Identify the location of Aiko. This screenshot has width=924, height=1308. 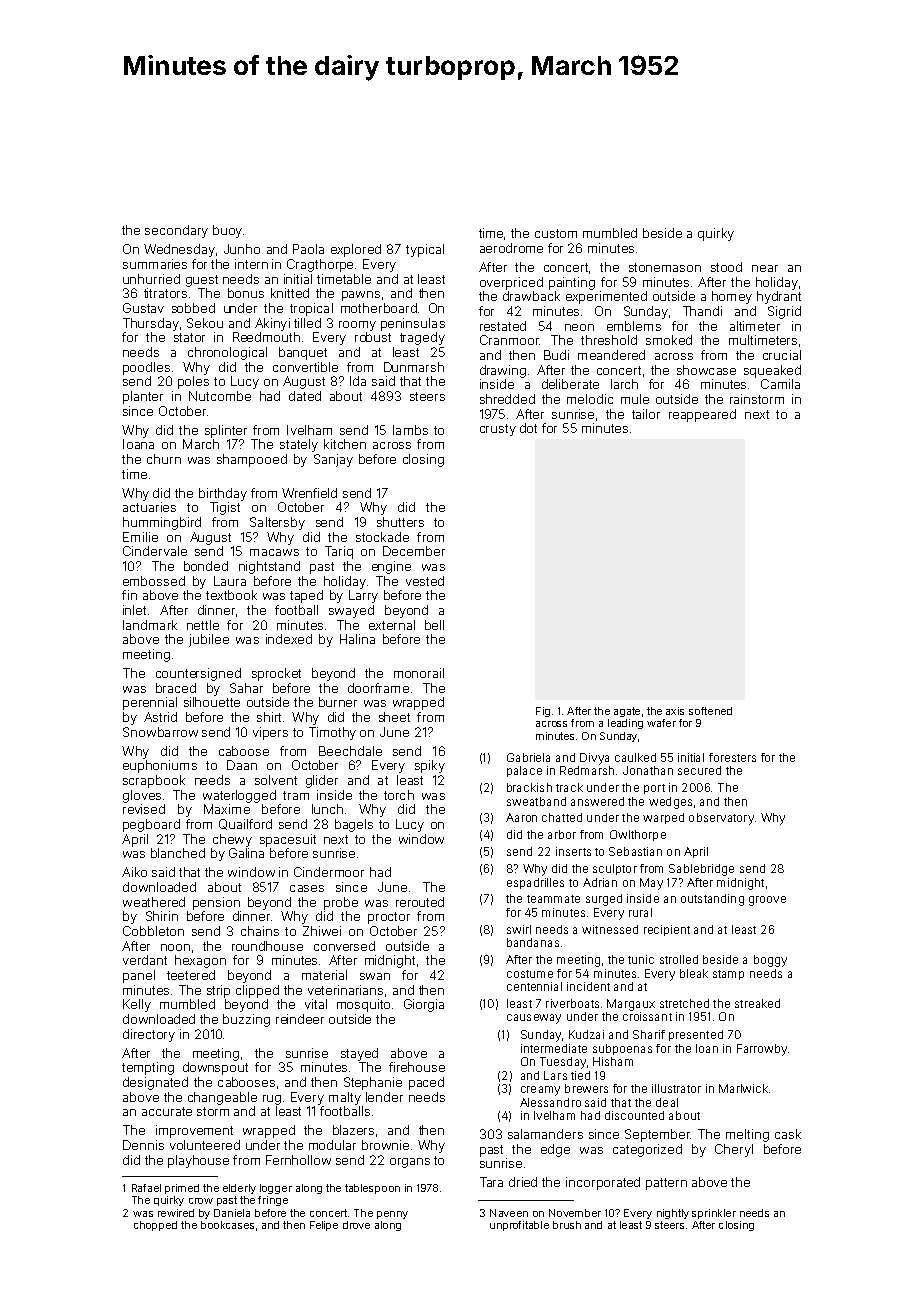
(134, 872).
